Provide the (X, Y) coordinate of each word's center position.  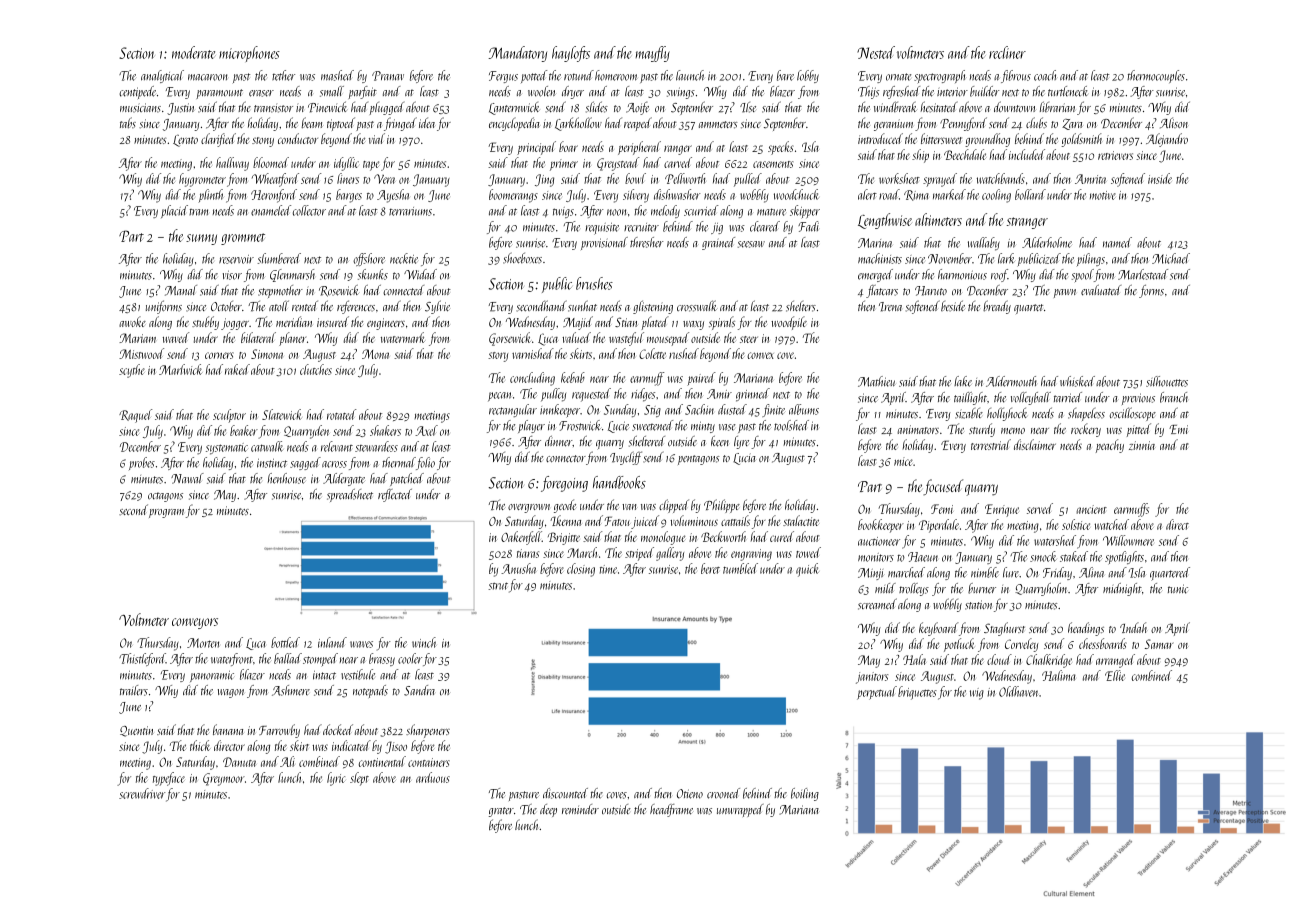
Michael (1171, 258)
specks (781, 148)
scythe (132, 371)
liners (348, 178)
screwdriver (142, 793)
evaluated (1101, 290)
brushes (594, 283)
